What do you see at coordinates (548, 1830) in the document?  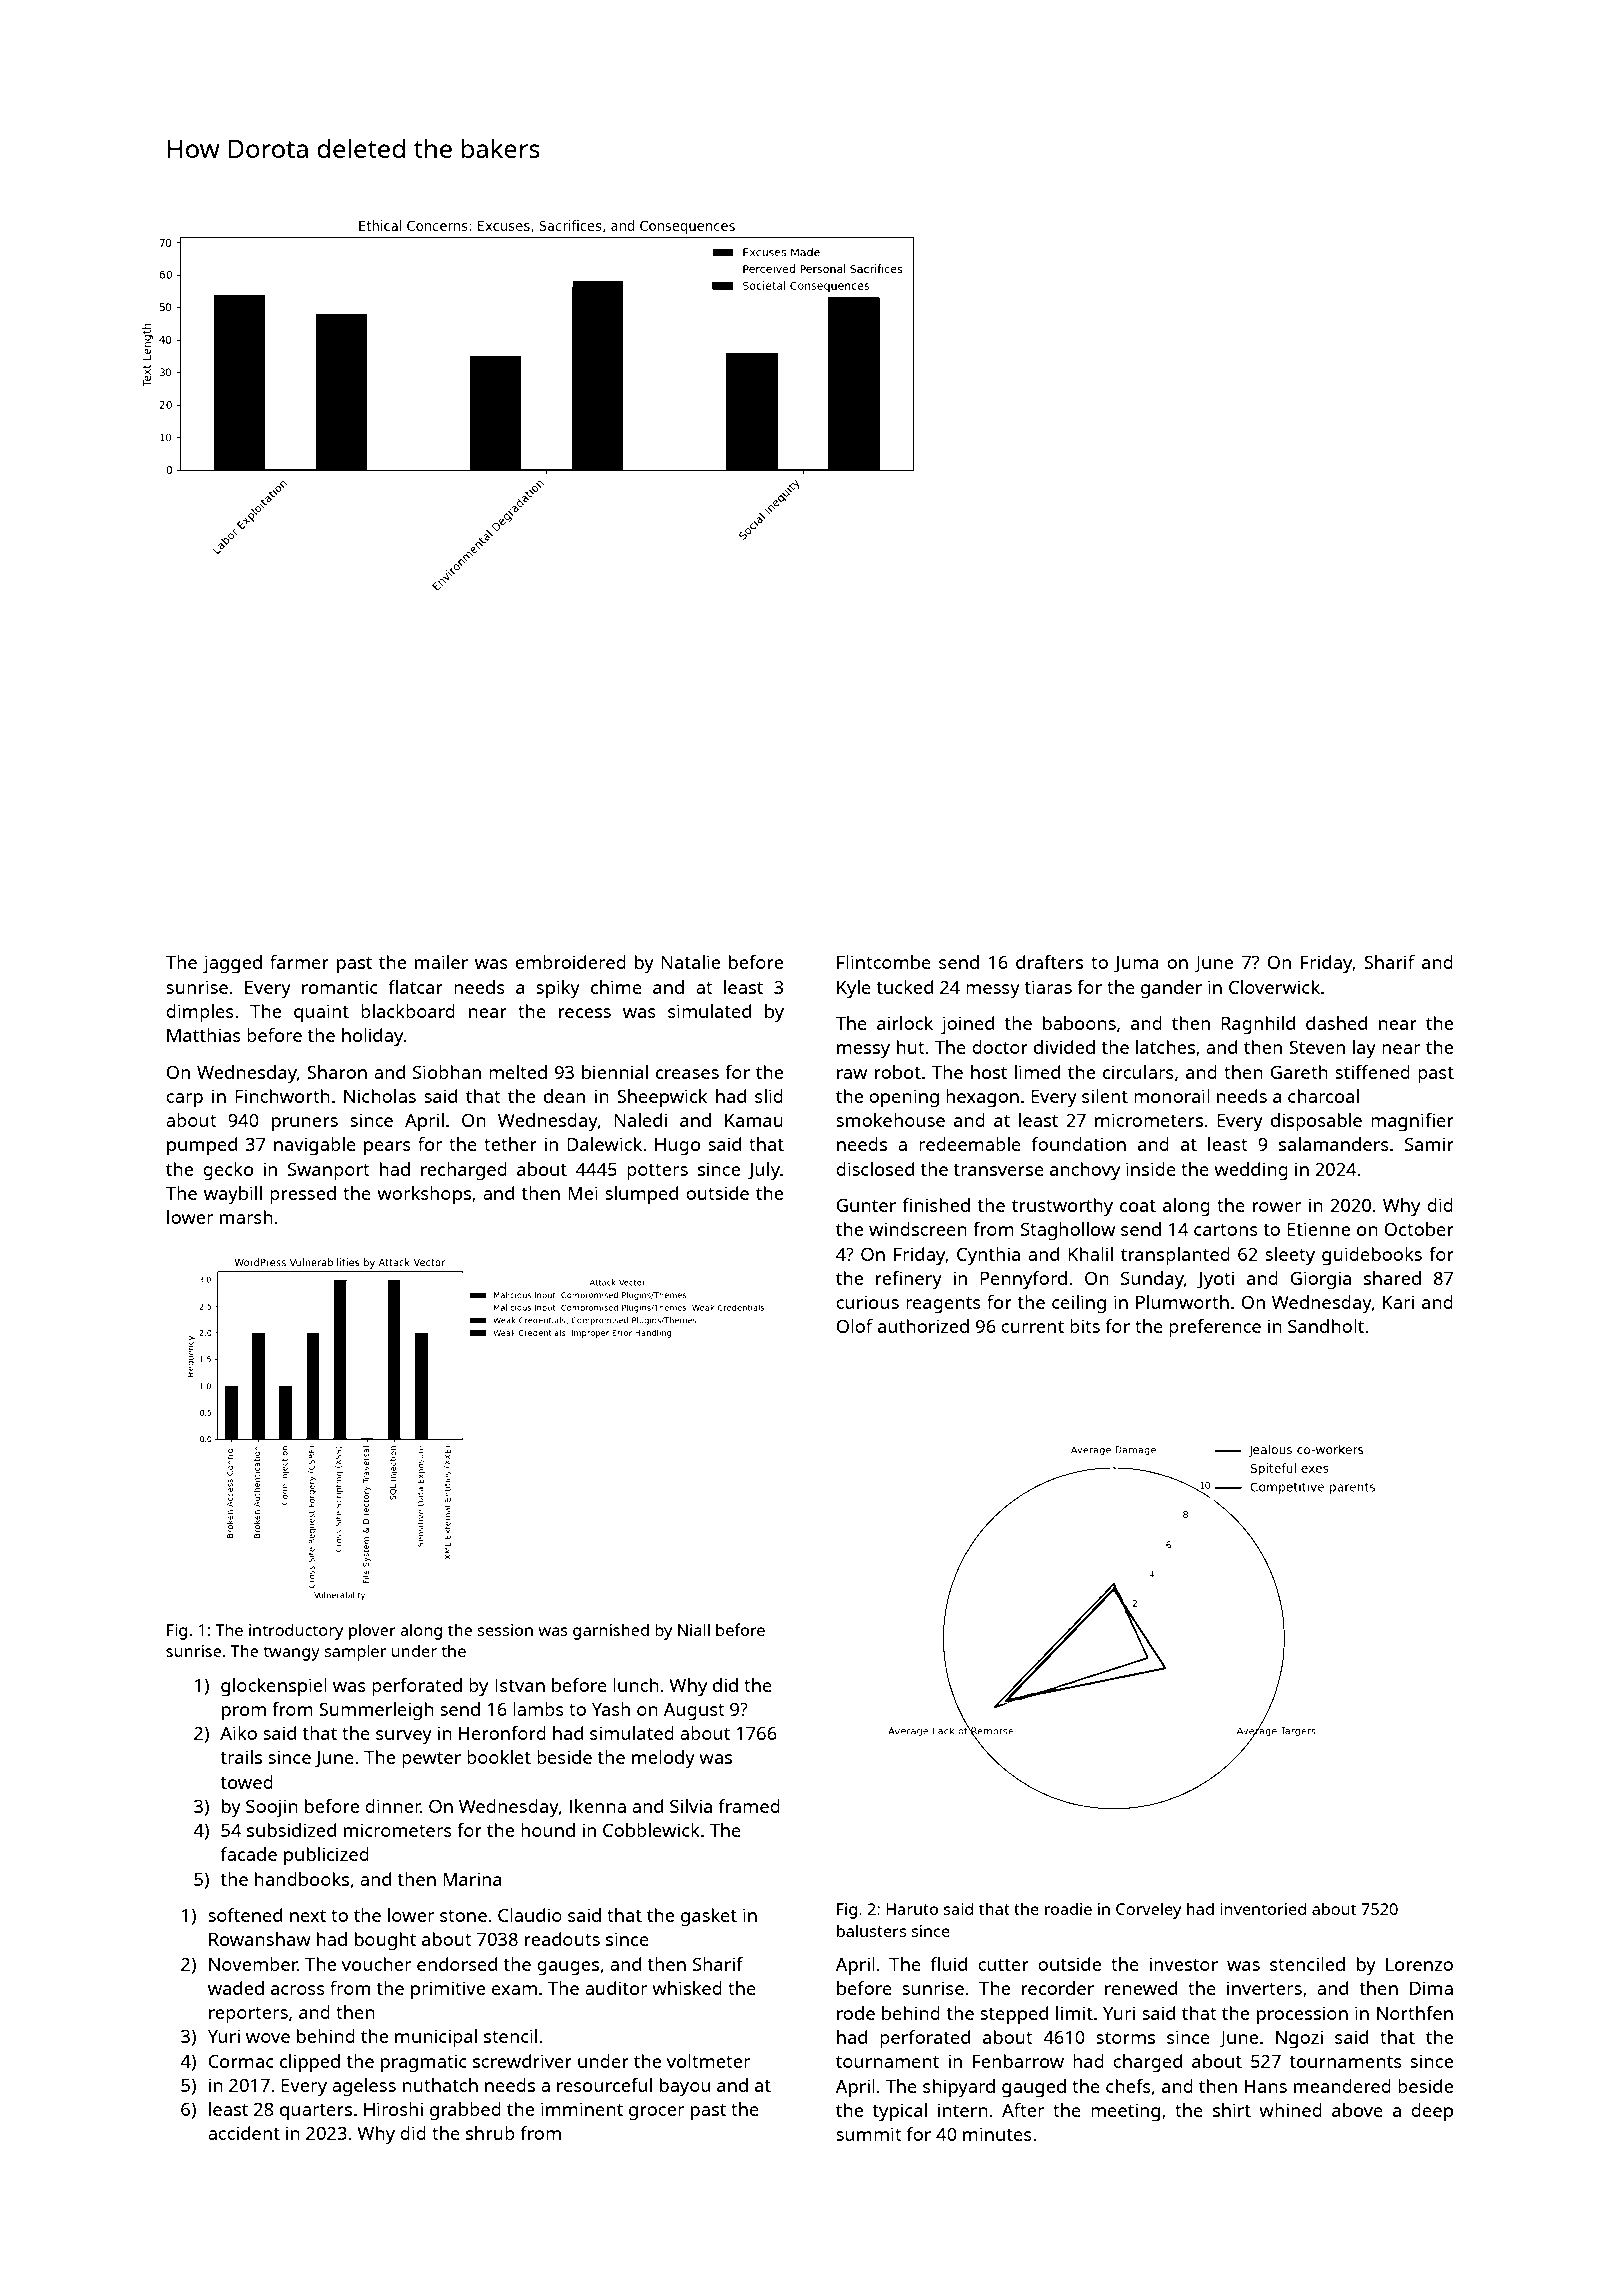 I see `hound` at bounding box center [548, 1830].
